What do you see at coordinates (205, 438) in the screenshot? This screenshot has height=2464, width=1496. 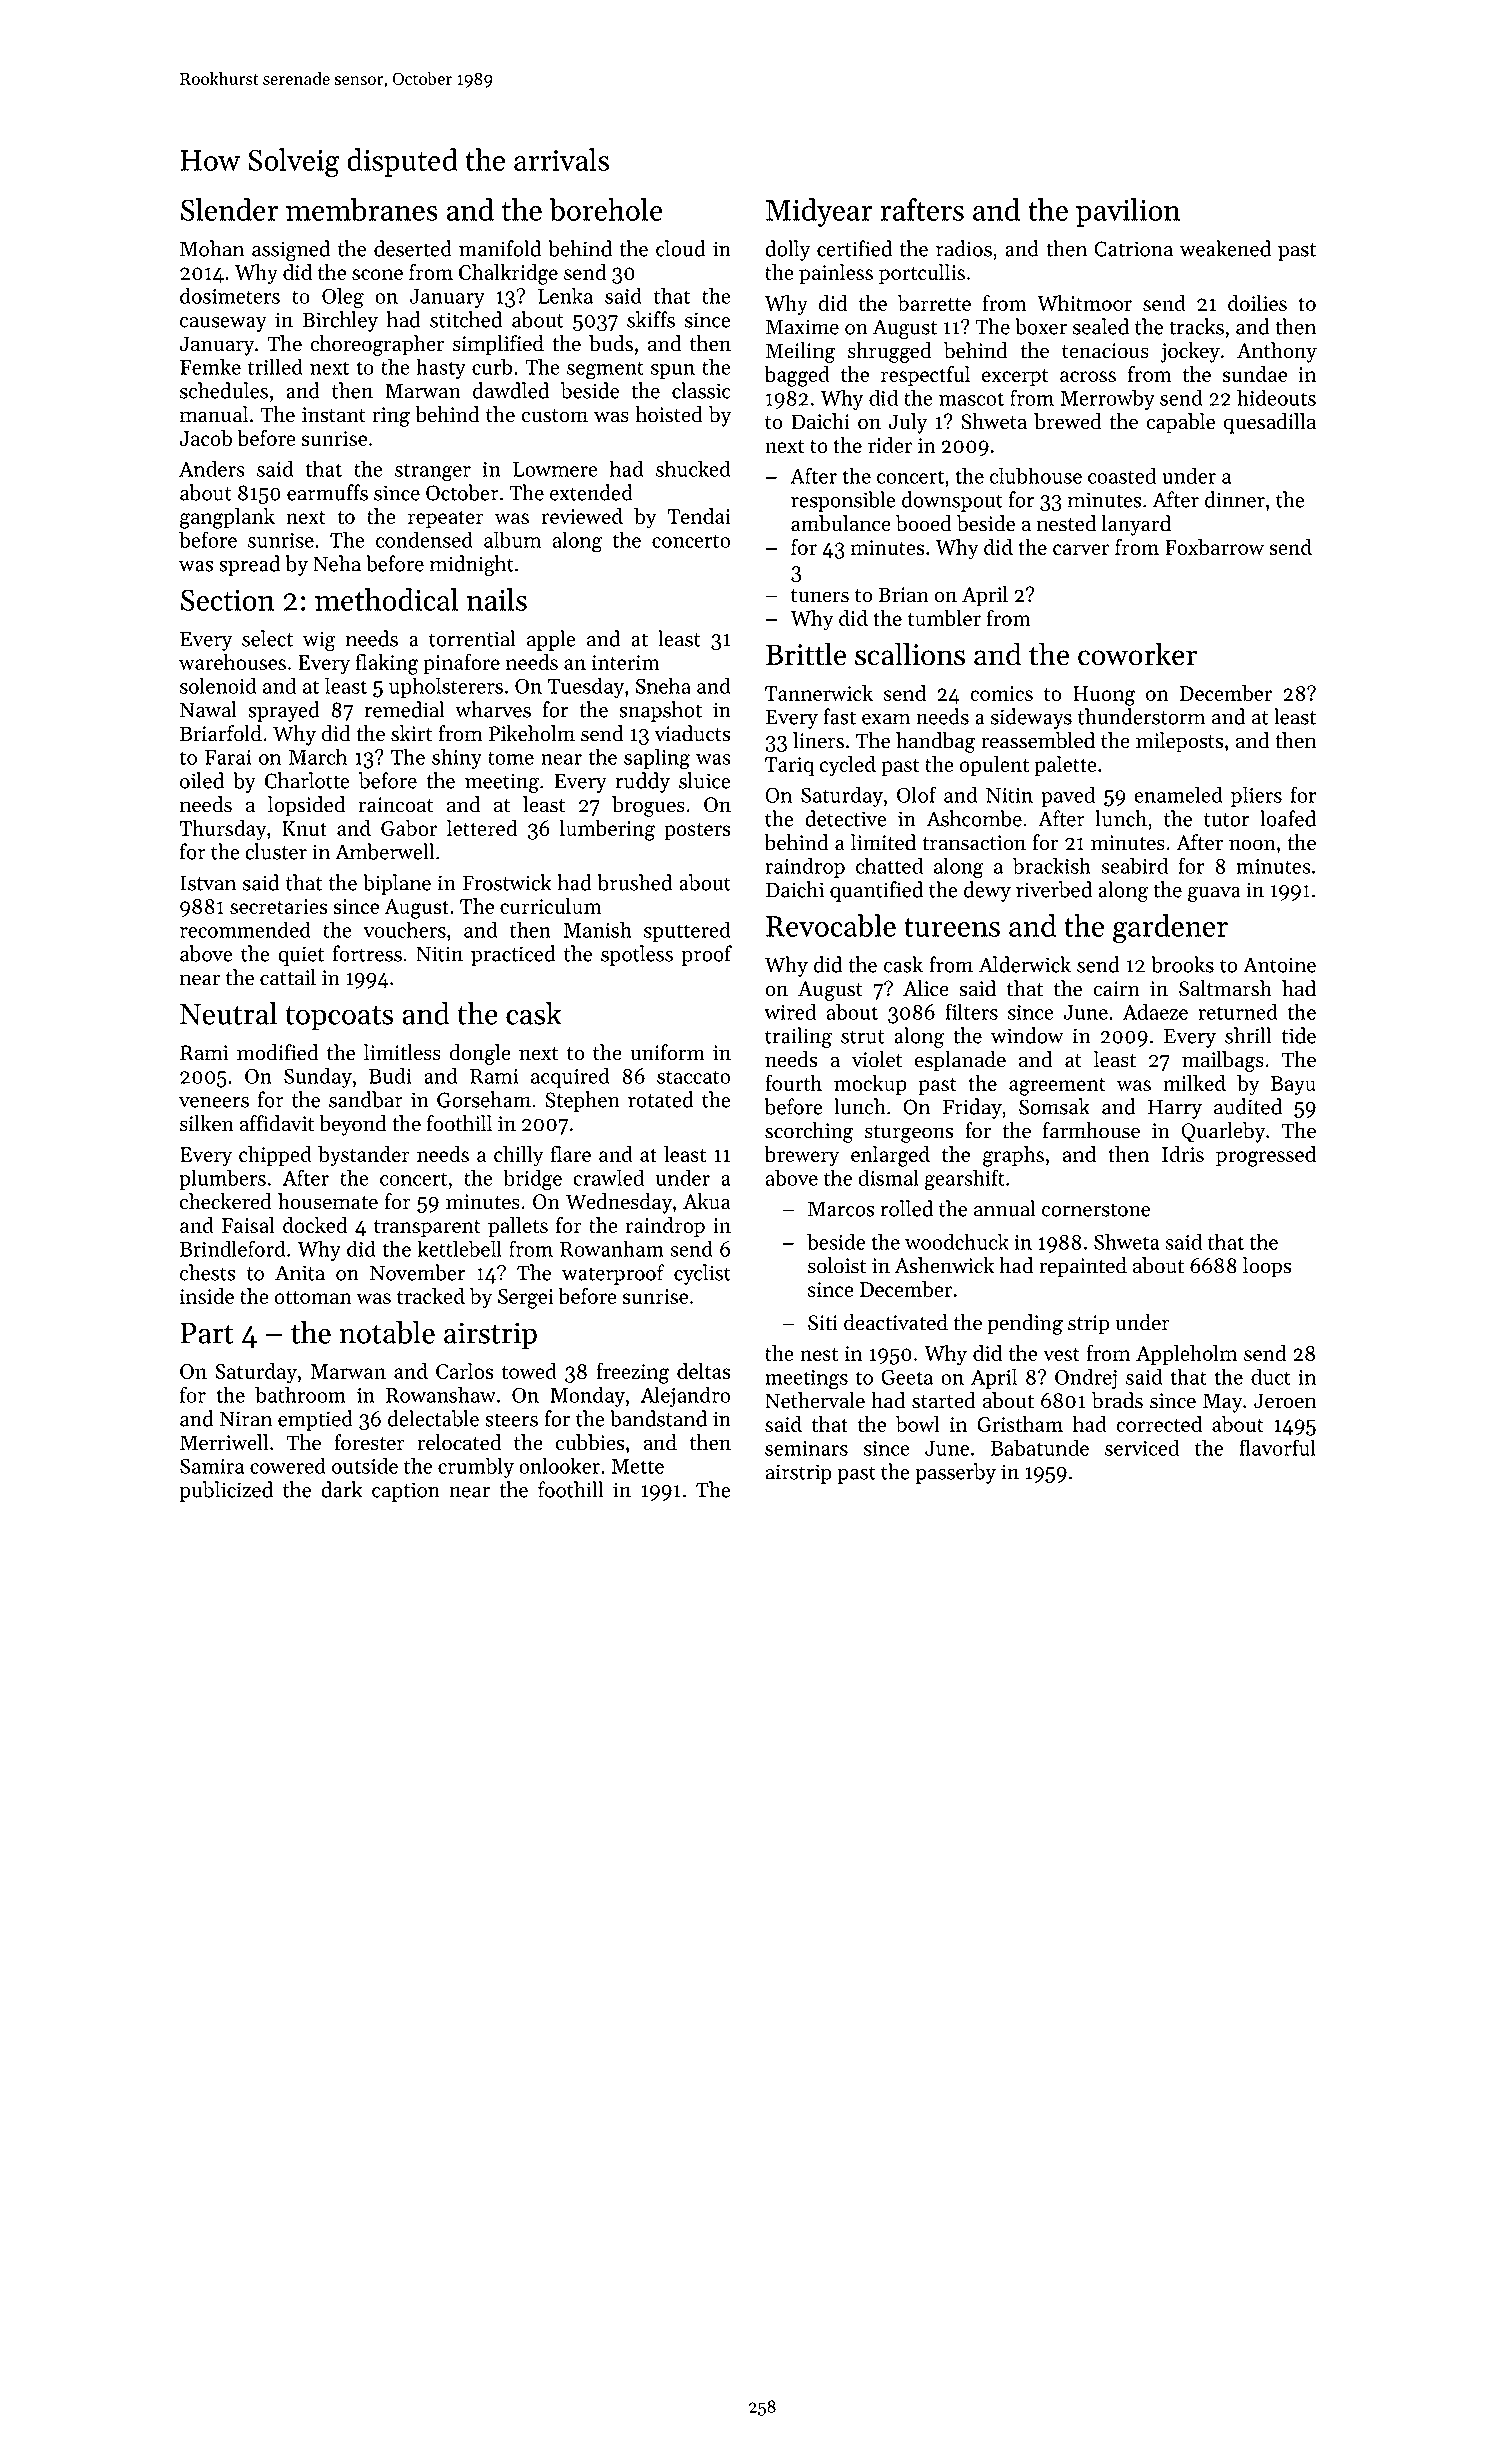 I see `Jacob` at bounding box center [205, 438].
